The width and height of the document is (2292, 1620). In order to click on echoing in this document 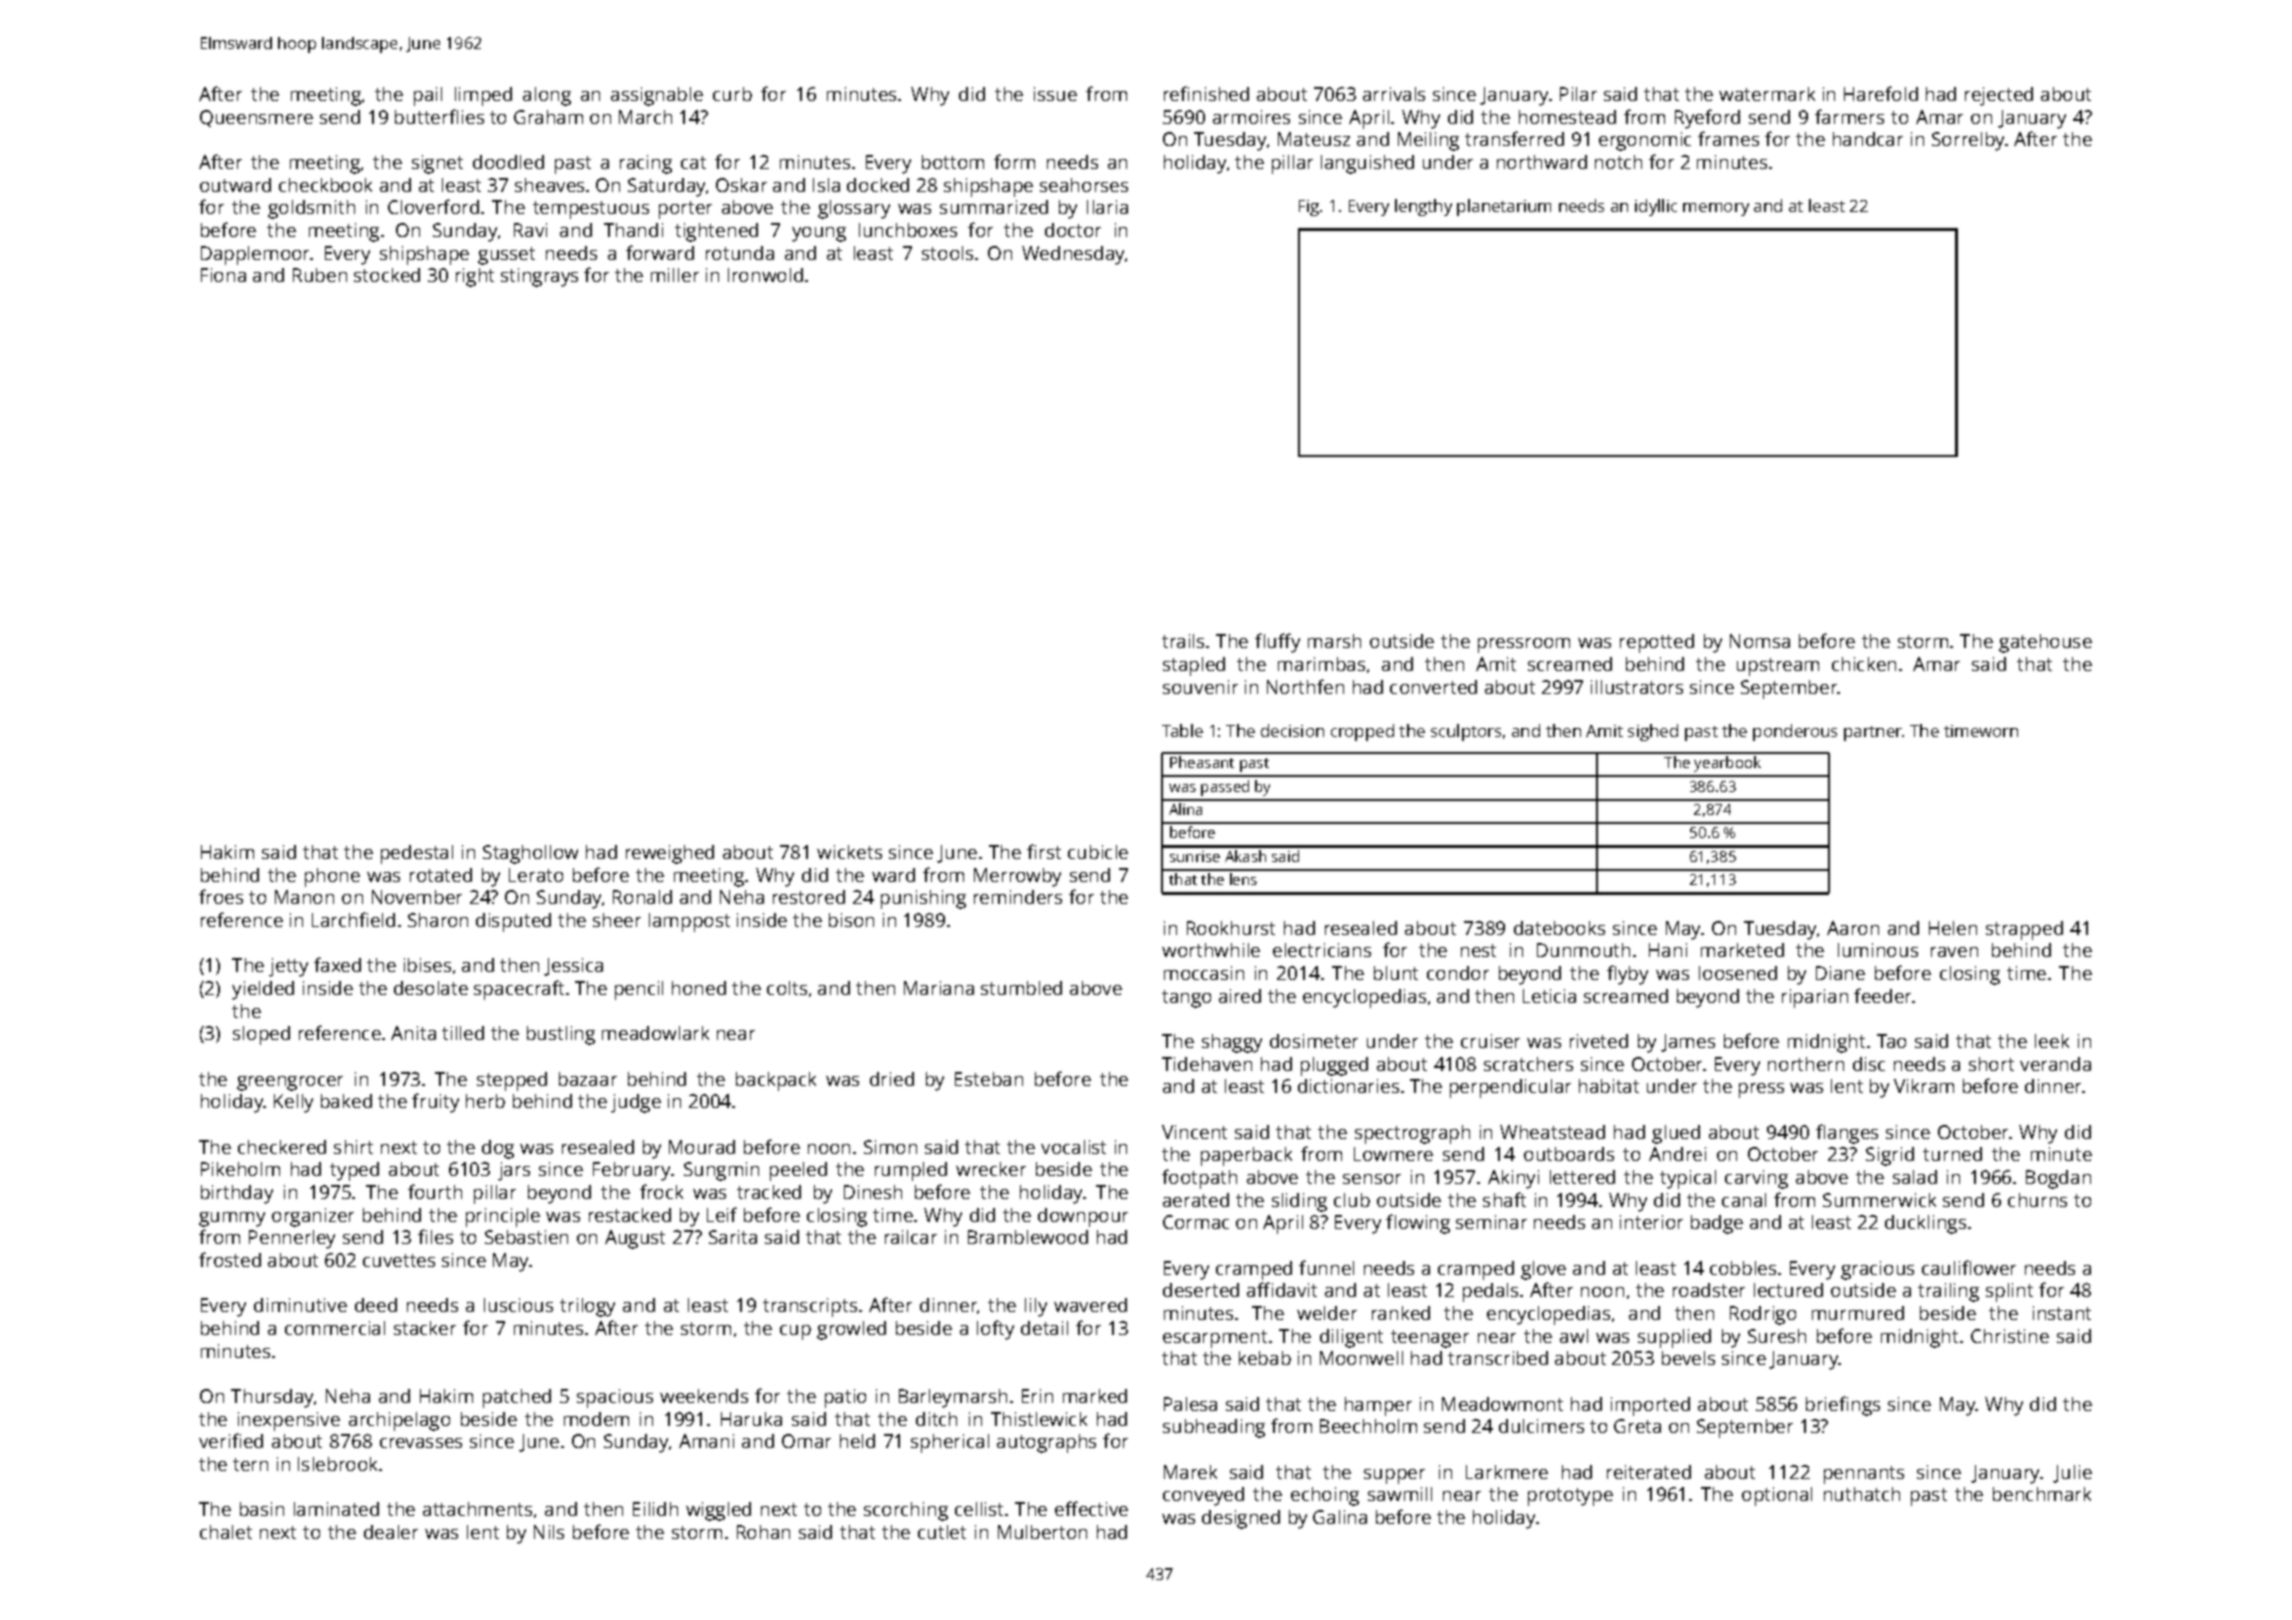, I will do `click(1325, 1496)`.
